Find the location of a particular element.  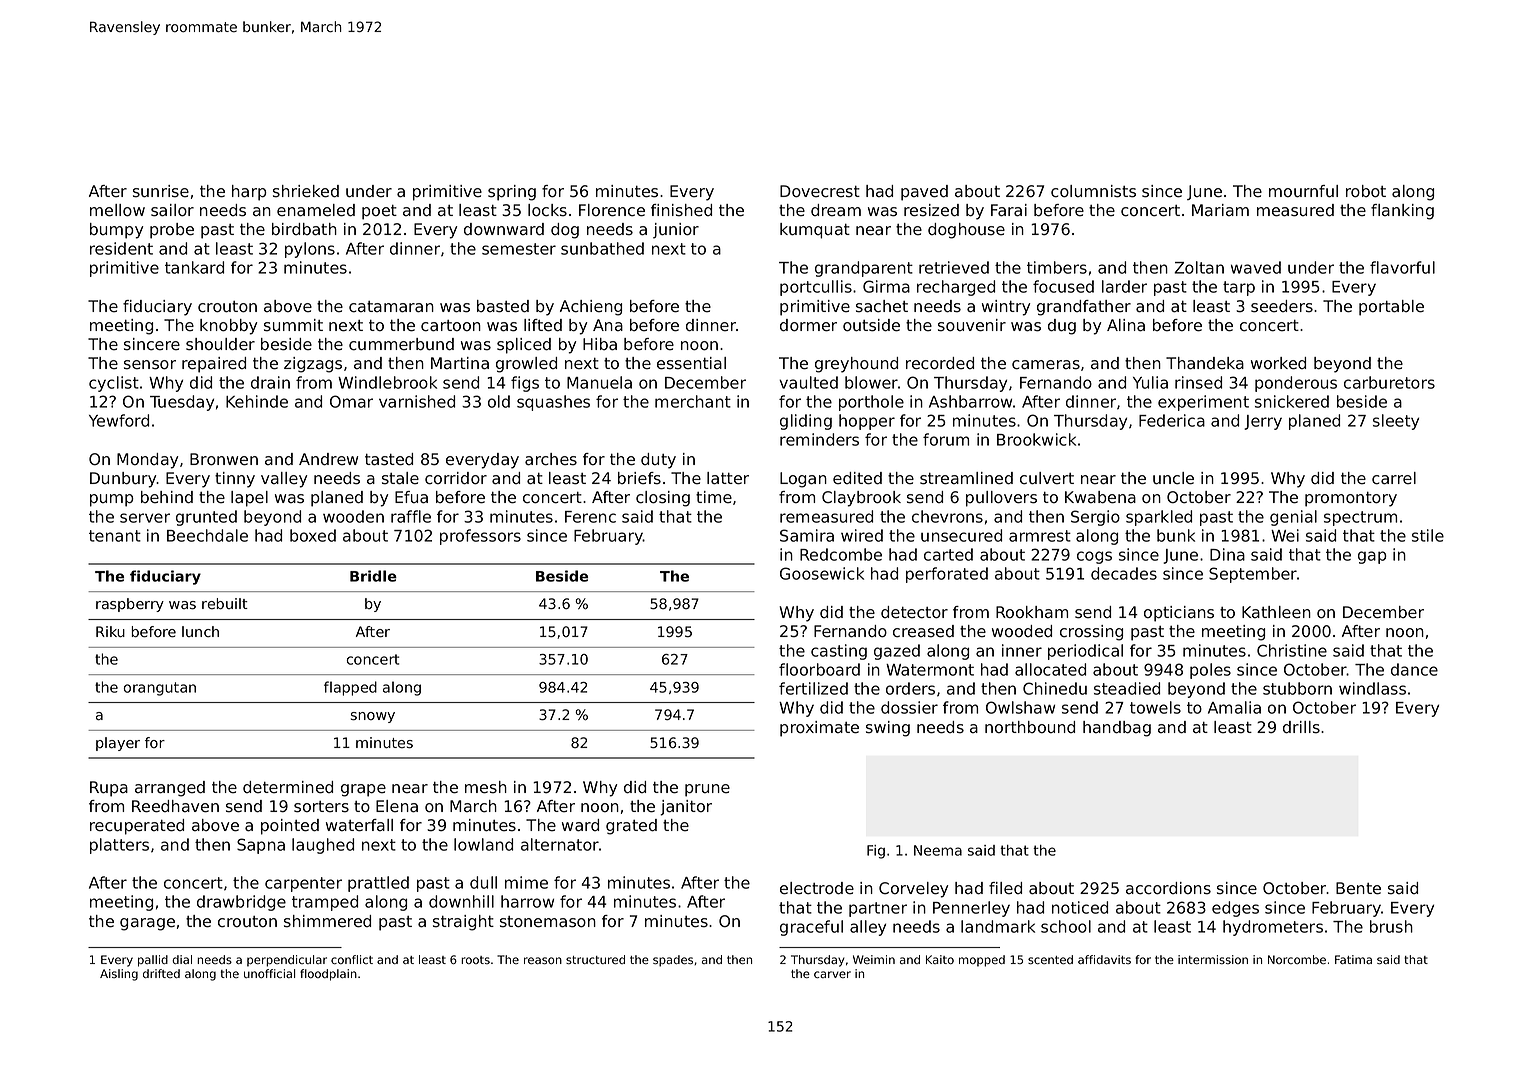

portcullis is located at coordinates (816, 288).
